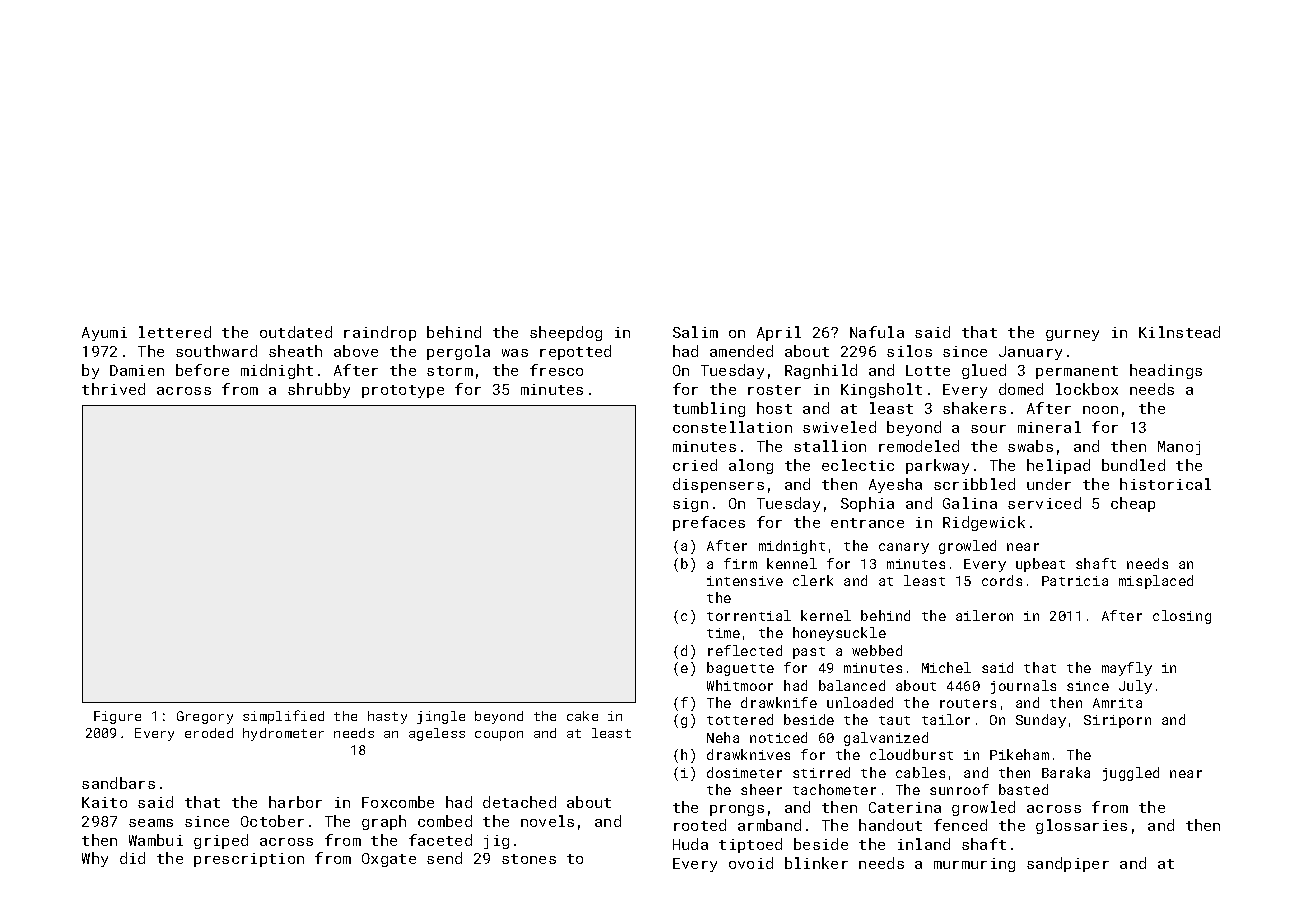 This screenshot has width=1308, height=924. What do you see at coordinates (175, 332) in the screenshot?
I see `lettered` at bounding box center [175, 332].
